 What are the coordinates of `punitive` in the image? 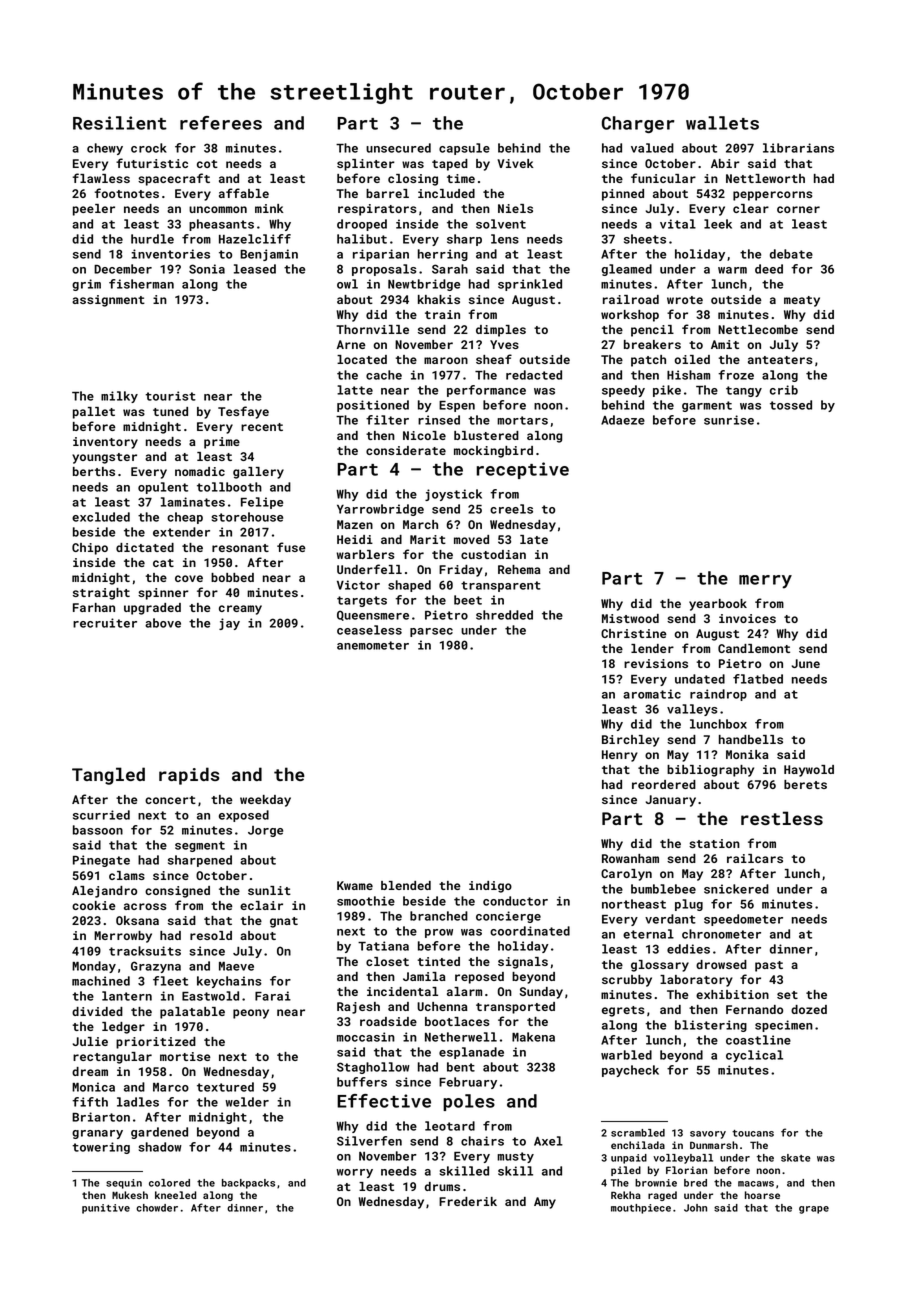 It's located at (106, 1209).
